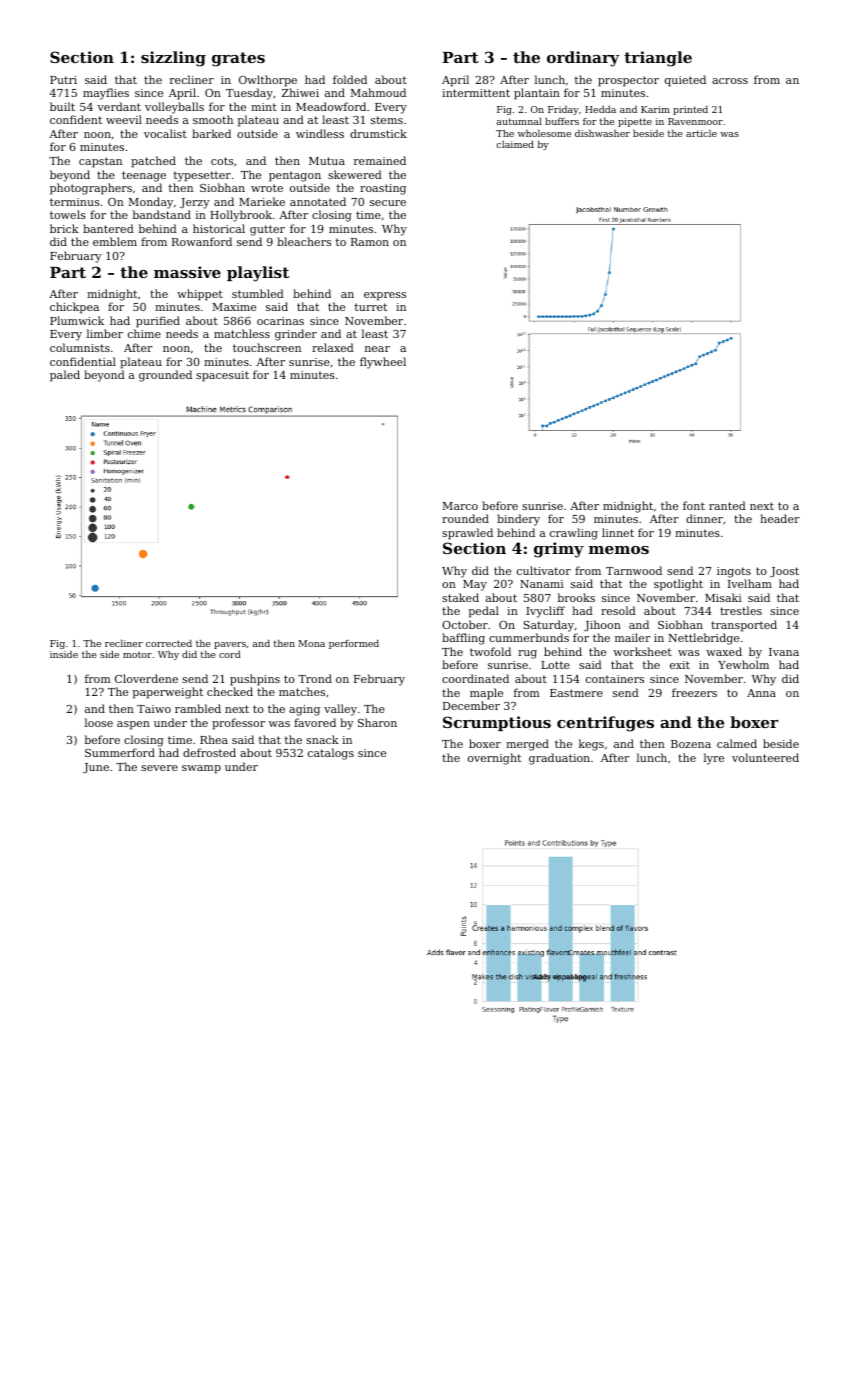 The width and height of the document is (849, 1400). I want to click on ranted, so click(727, 505).
